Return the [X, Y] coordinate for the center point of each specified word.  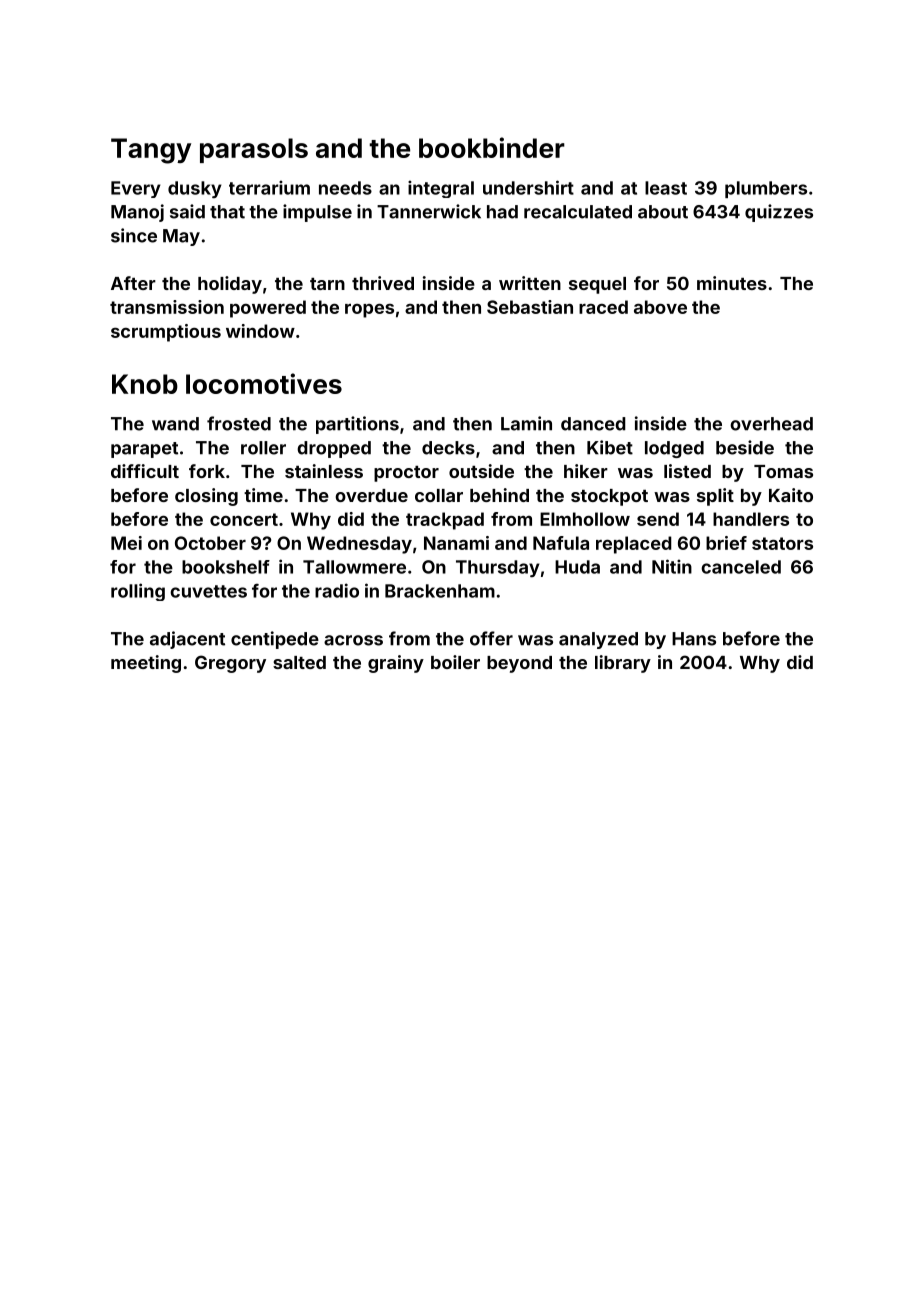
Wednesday [359, 545]
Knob [145, 384]
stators [782, 543]
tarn [327, 284]
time [263, 495]
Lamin [526, 423]
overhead [771, 424]
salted [299, 662]
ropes [369, 311]
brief [726, 543]
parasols [254, 150]
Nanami [456, 543]
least [666, 188]
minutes [732, 283]
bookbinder [492, 147]
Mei [126, 543]
